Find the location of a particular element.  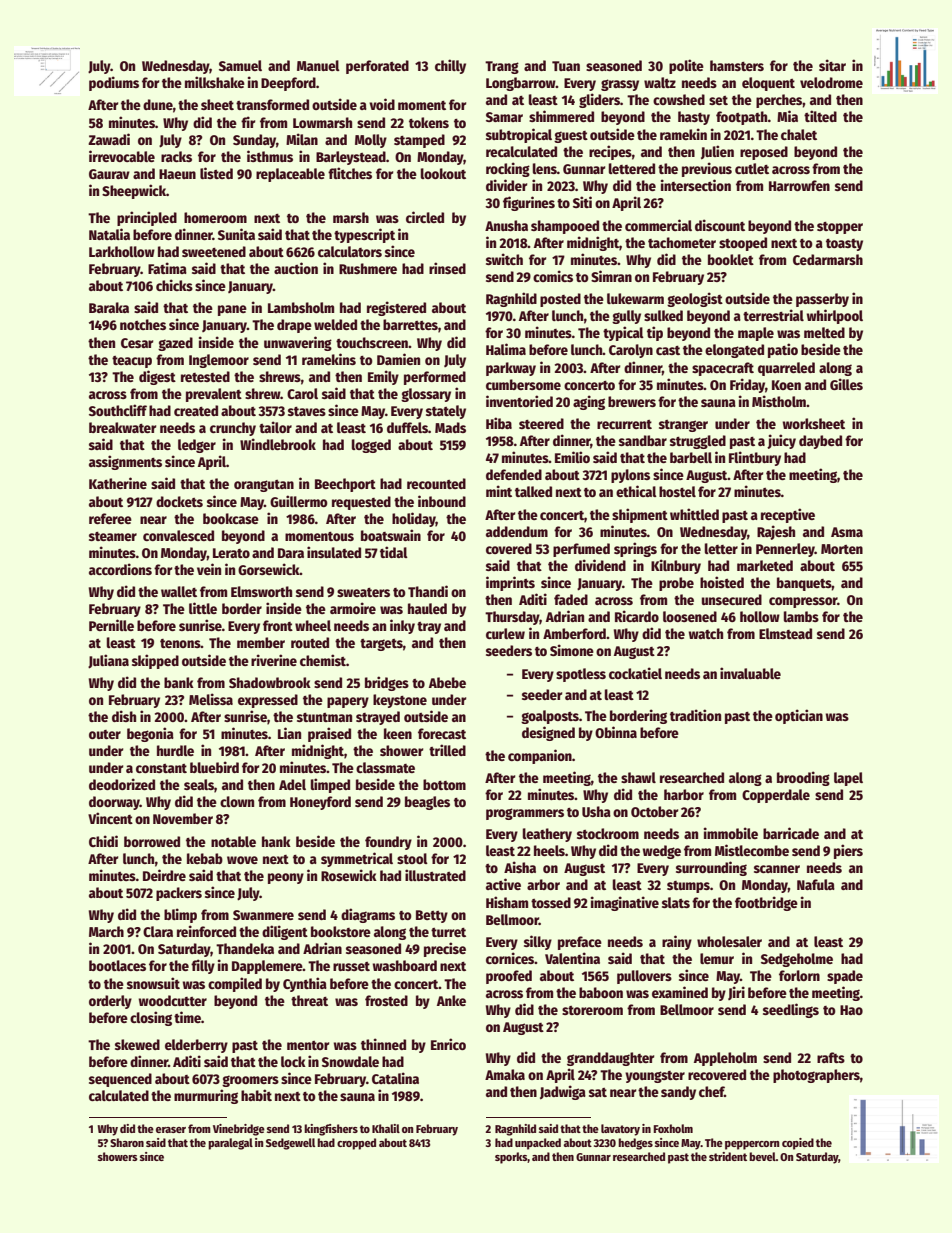

whittled is located at coordinates (694, 514).
